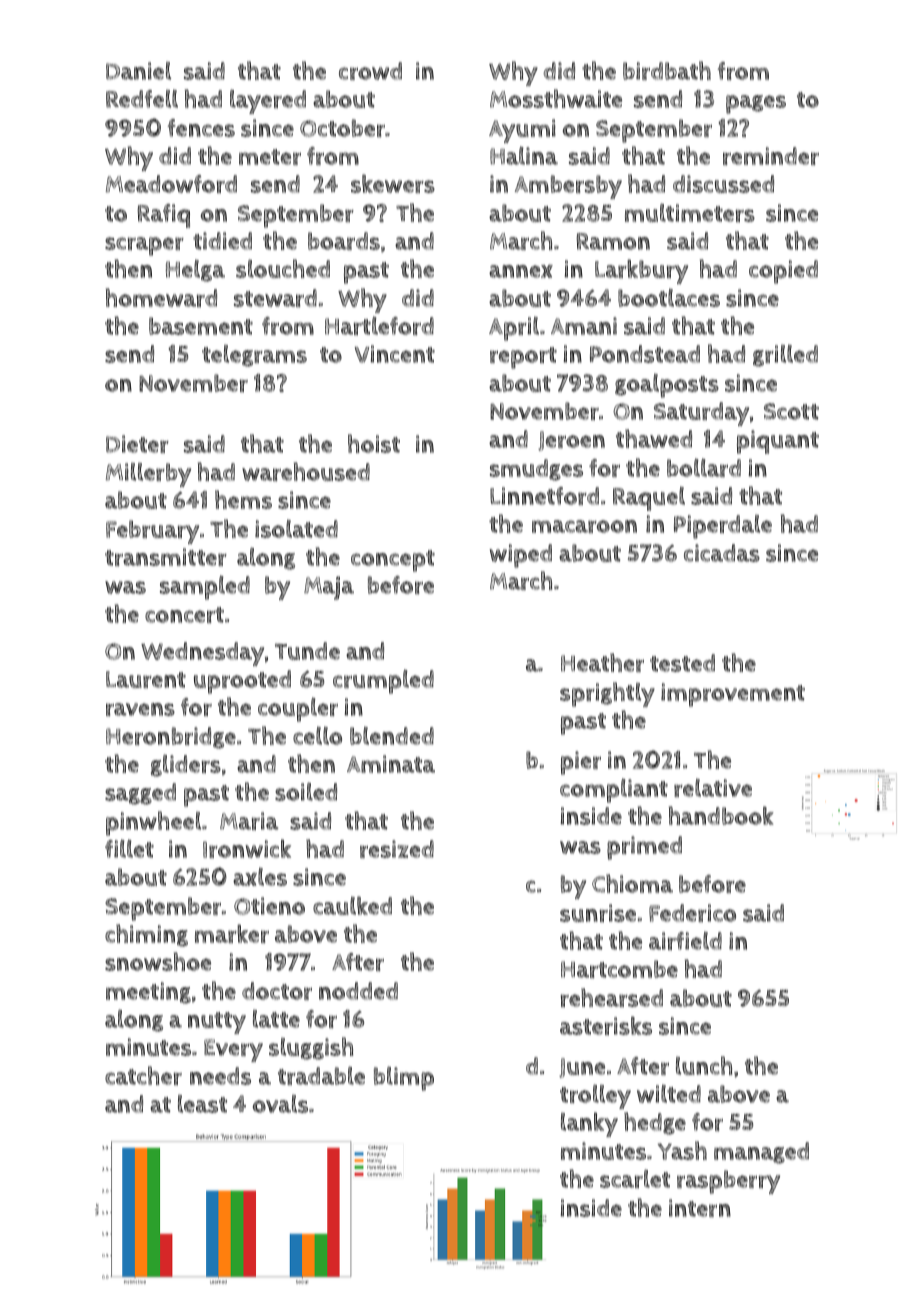 Image resolution: width=924 pixels, height=1311 pixels. Describe the element at coordinates (404, 1078) in the screenshot. I see `blimp` at that location.
